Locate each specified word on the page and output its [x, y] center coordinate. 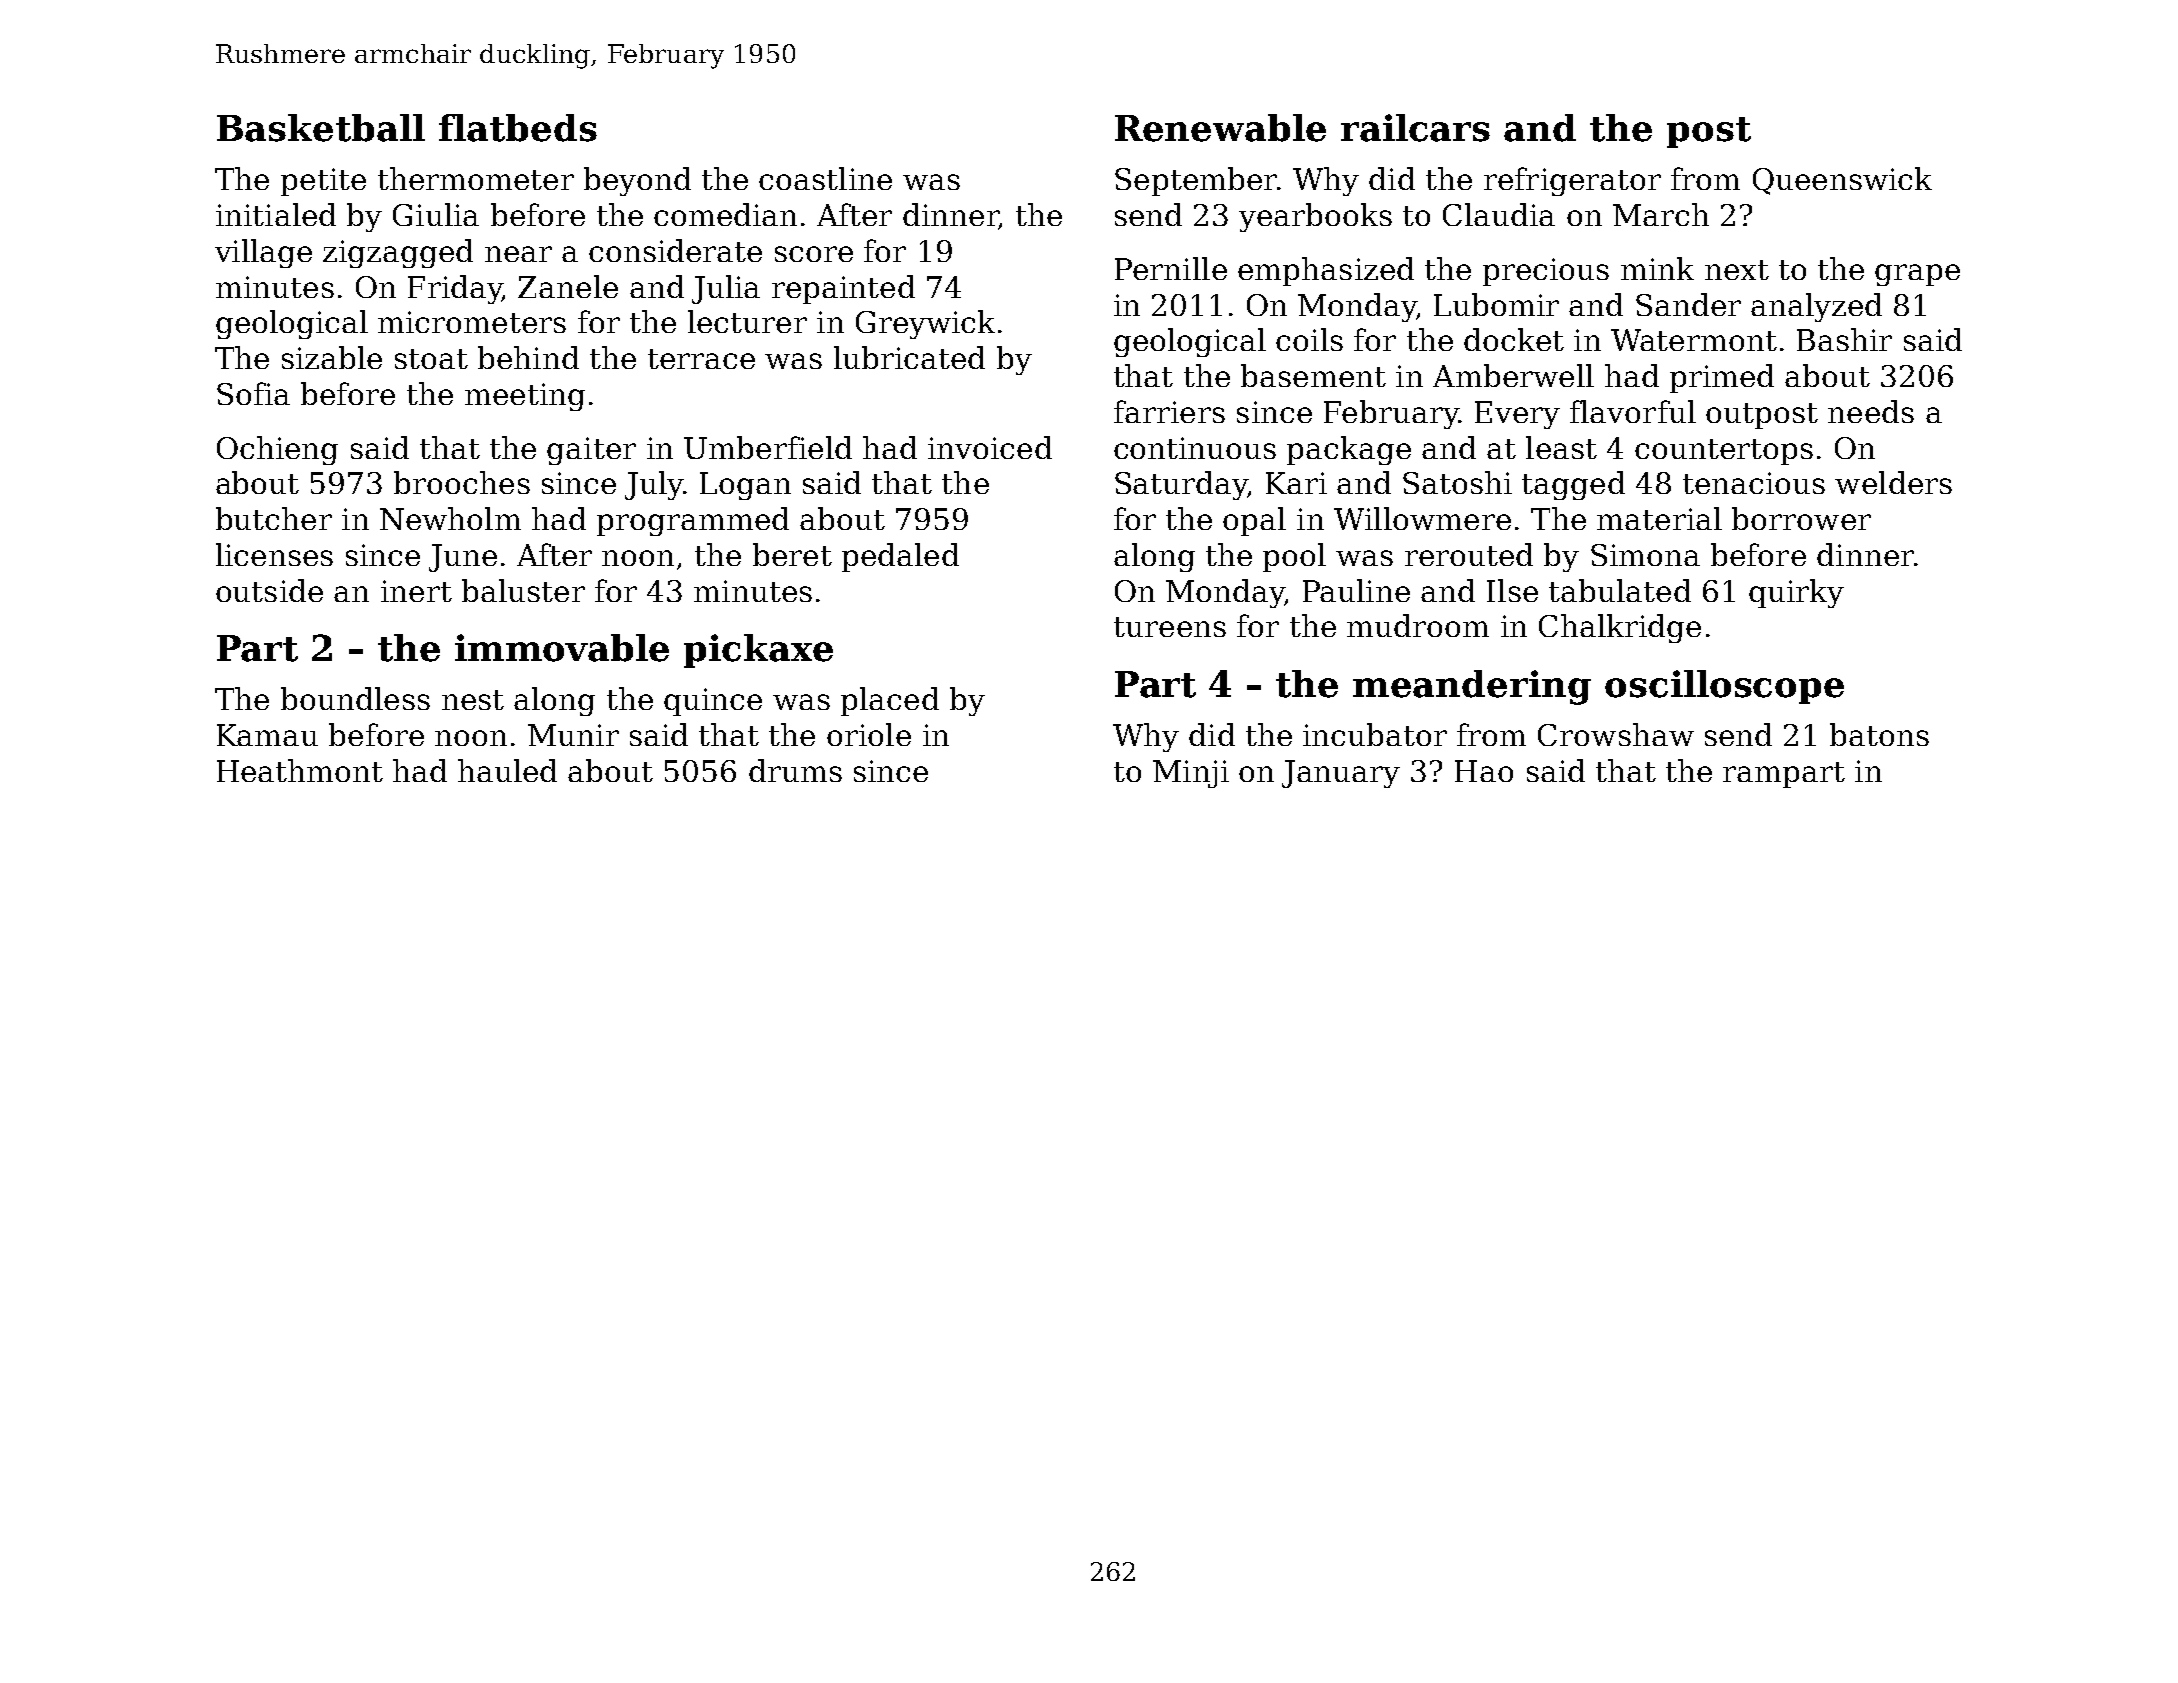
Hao [1484, 771]
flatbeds [518, 128]
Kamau [267, 735]
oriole [869, 734]
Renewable [1220, 128]
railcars [1415, 128]
